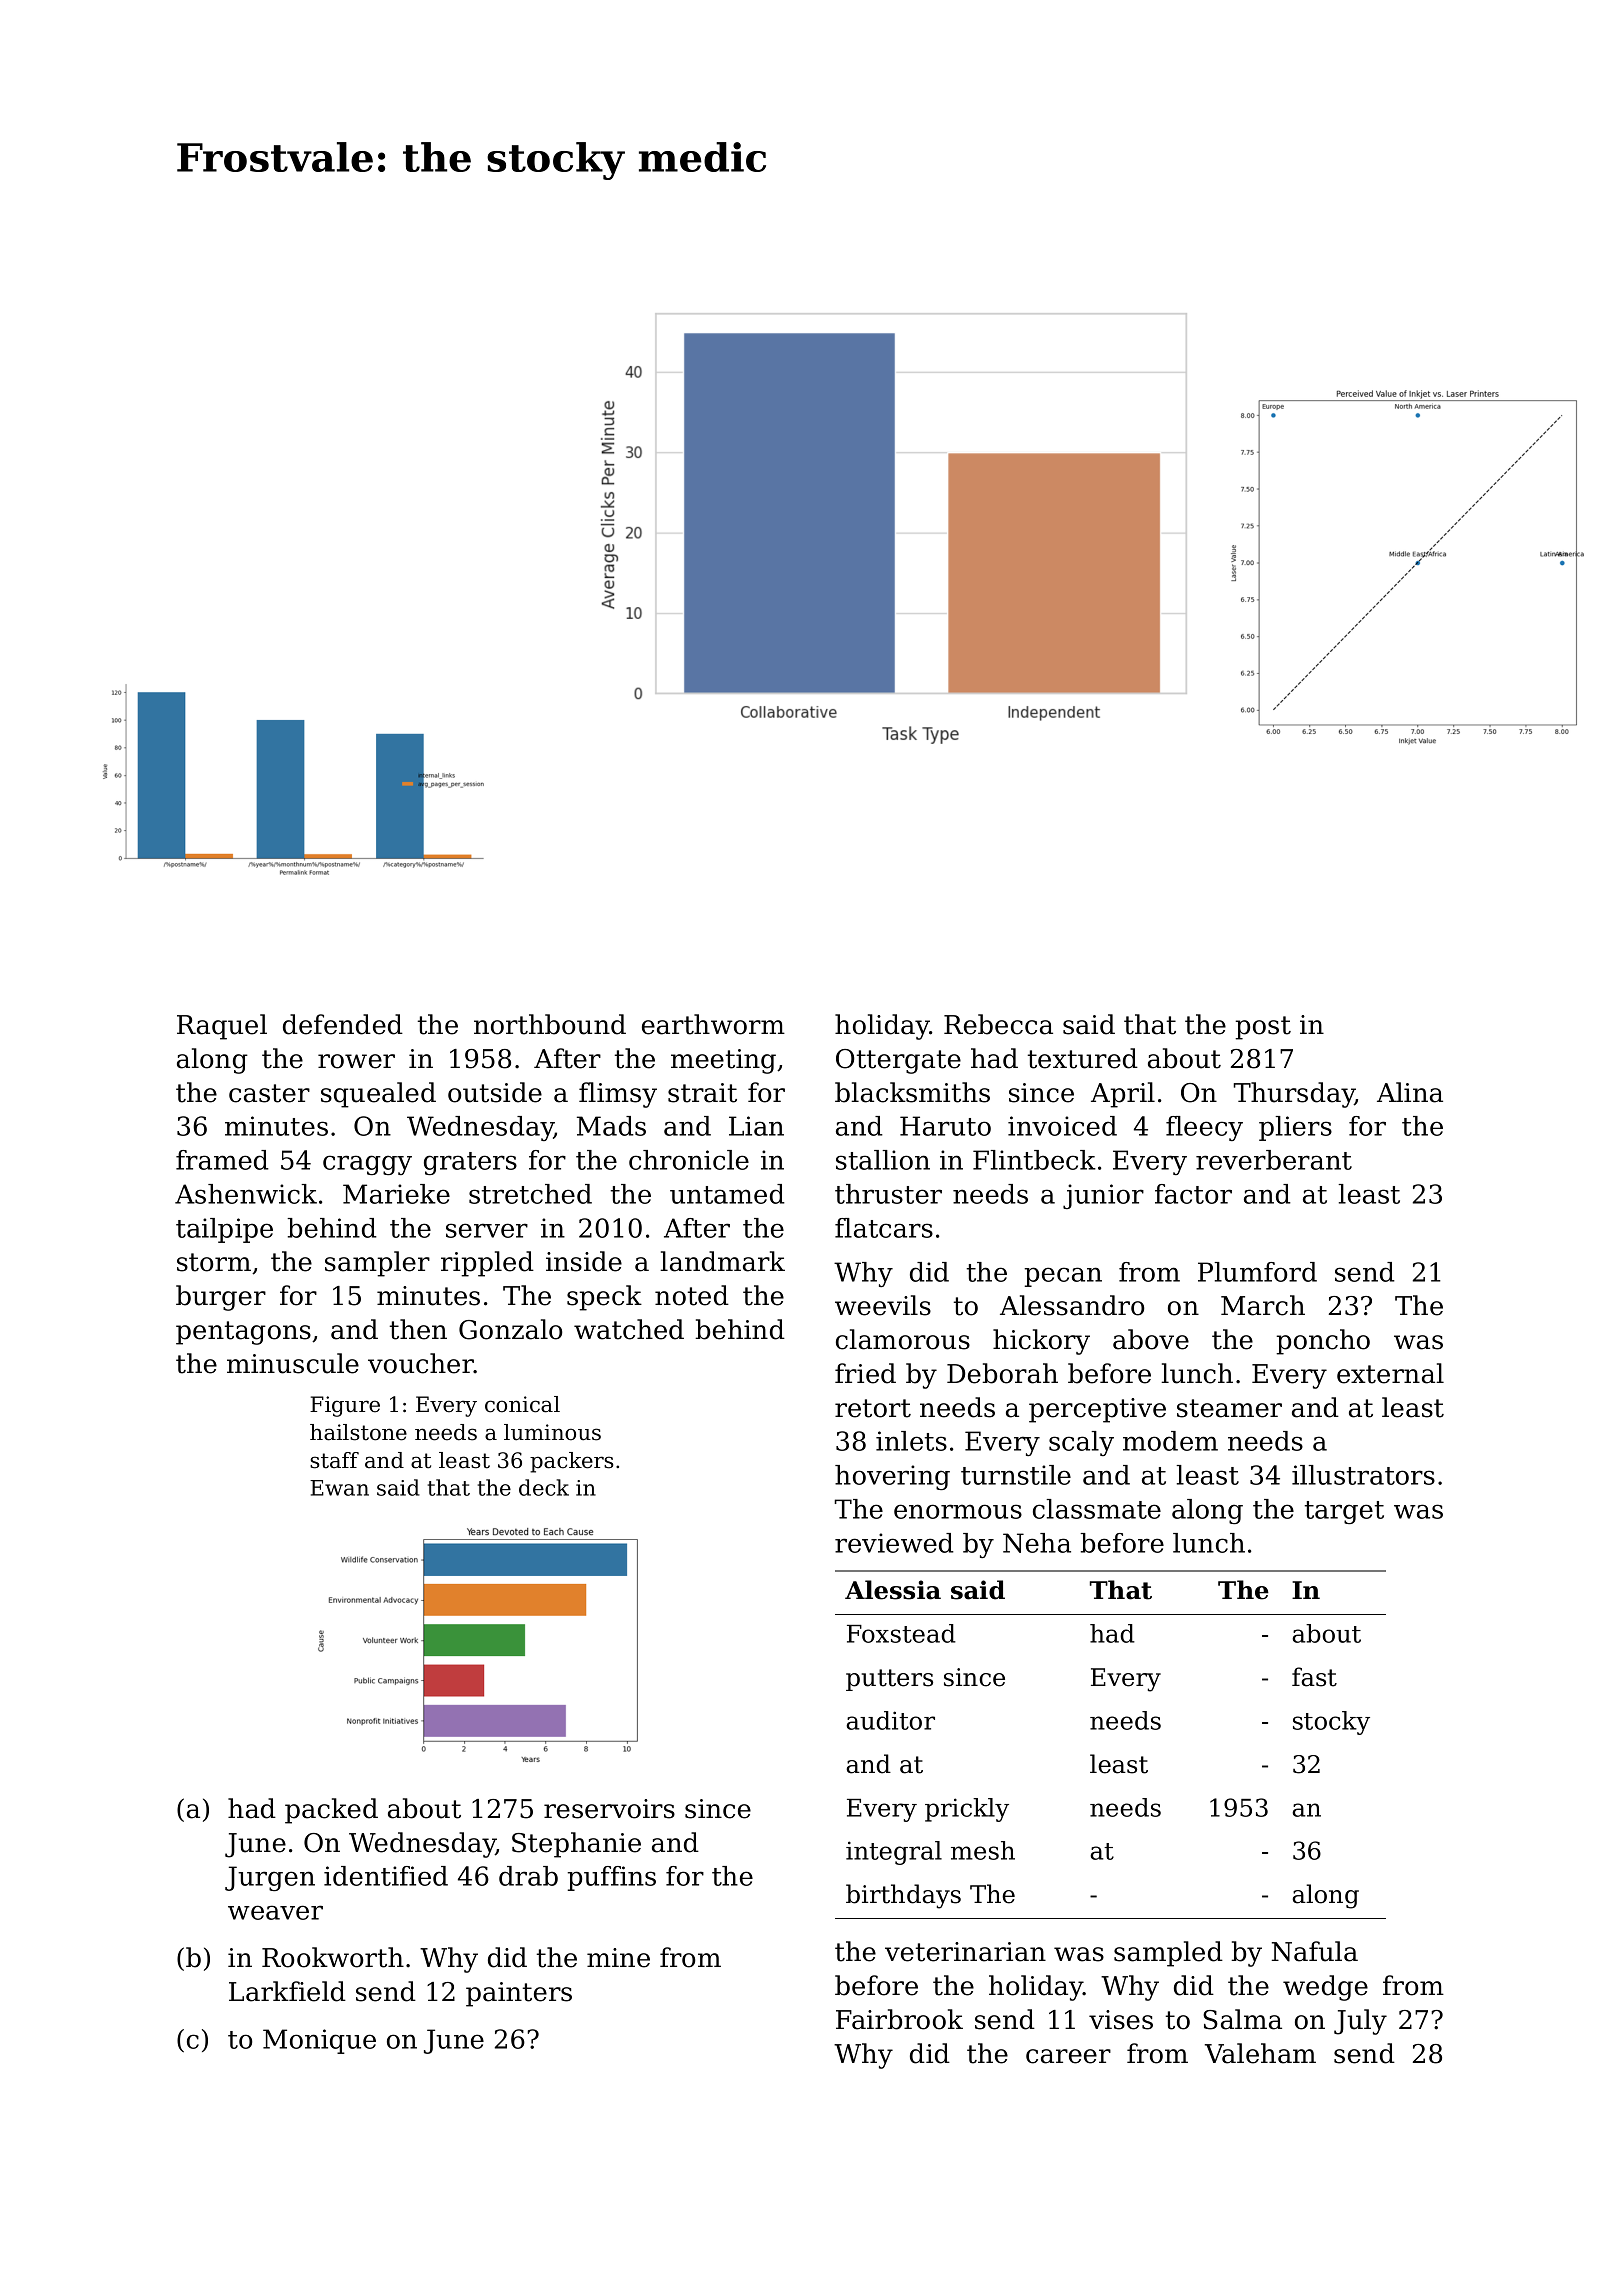 The image size is (1620, 2292). I want to click on painters, so click(519, 1994).
